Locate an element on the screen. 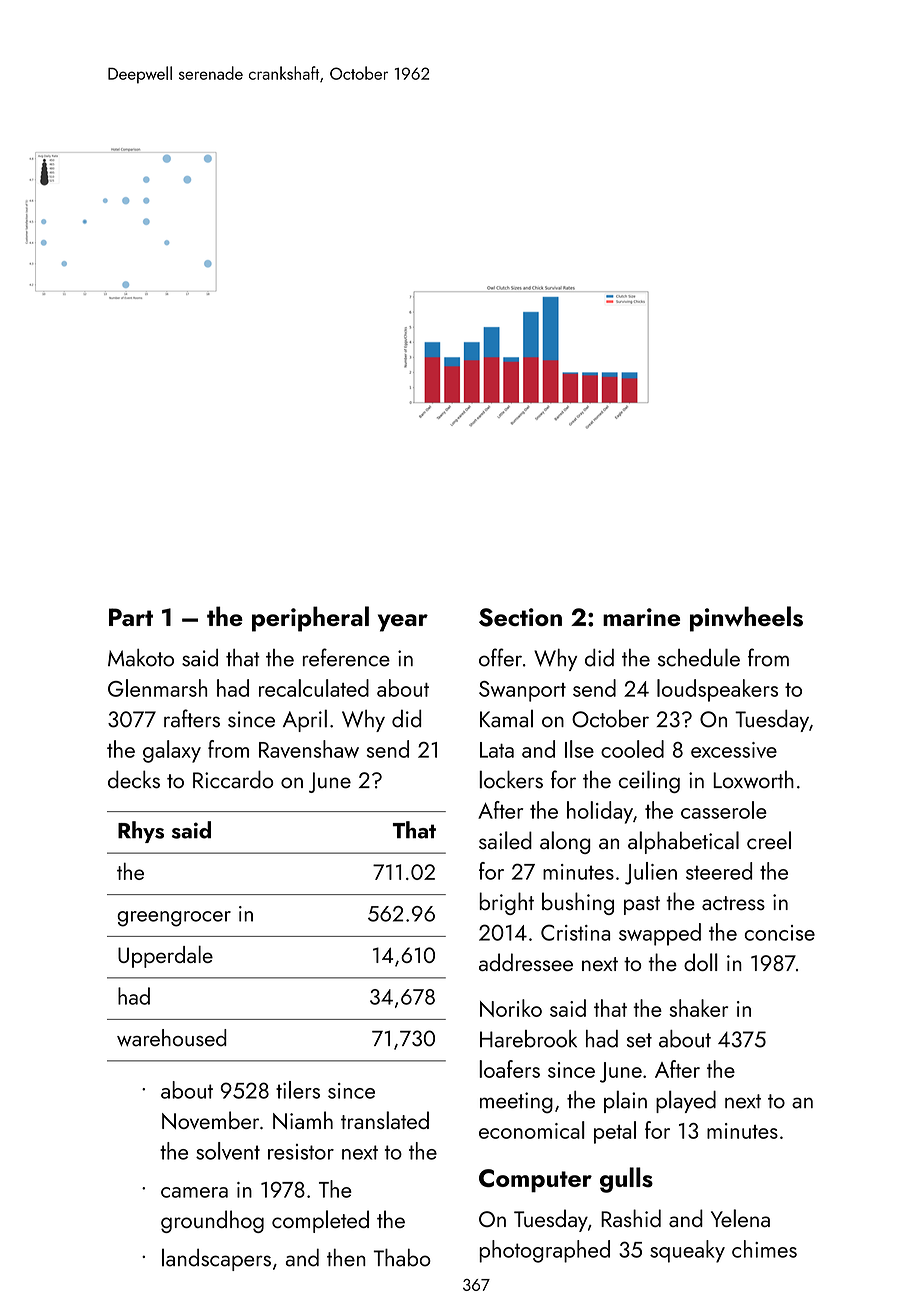 This screenshot has width=924, height=1314. landscapers is located at coordinates (216, 1259).
